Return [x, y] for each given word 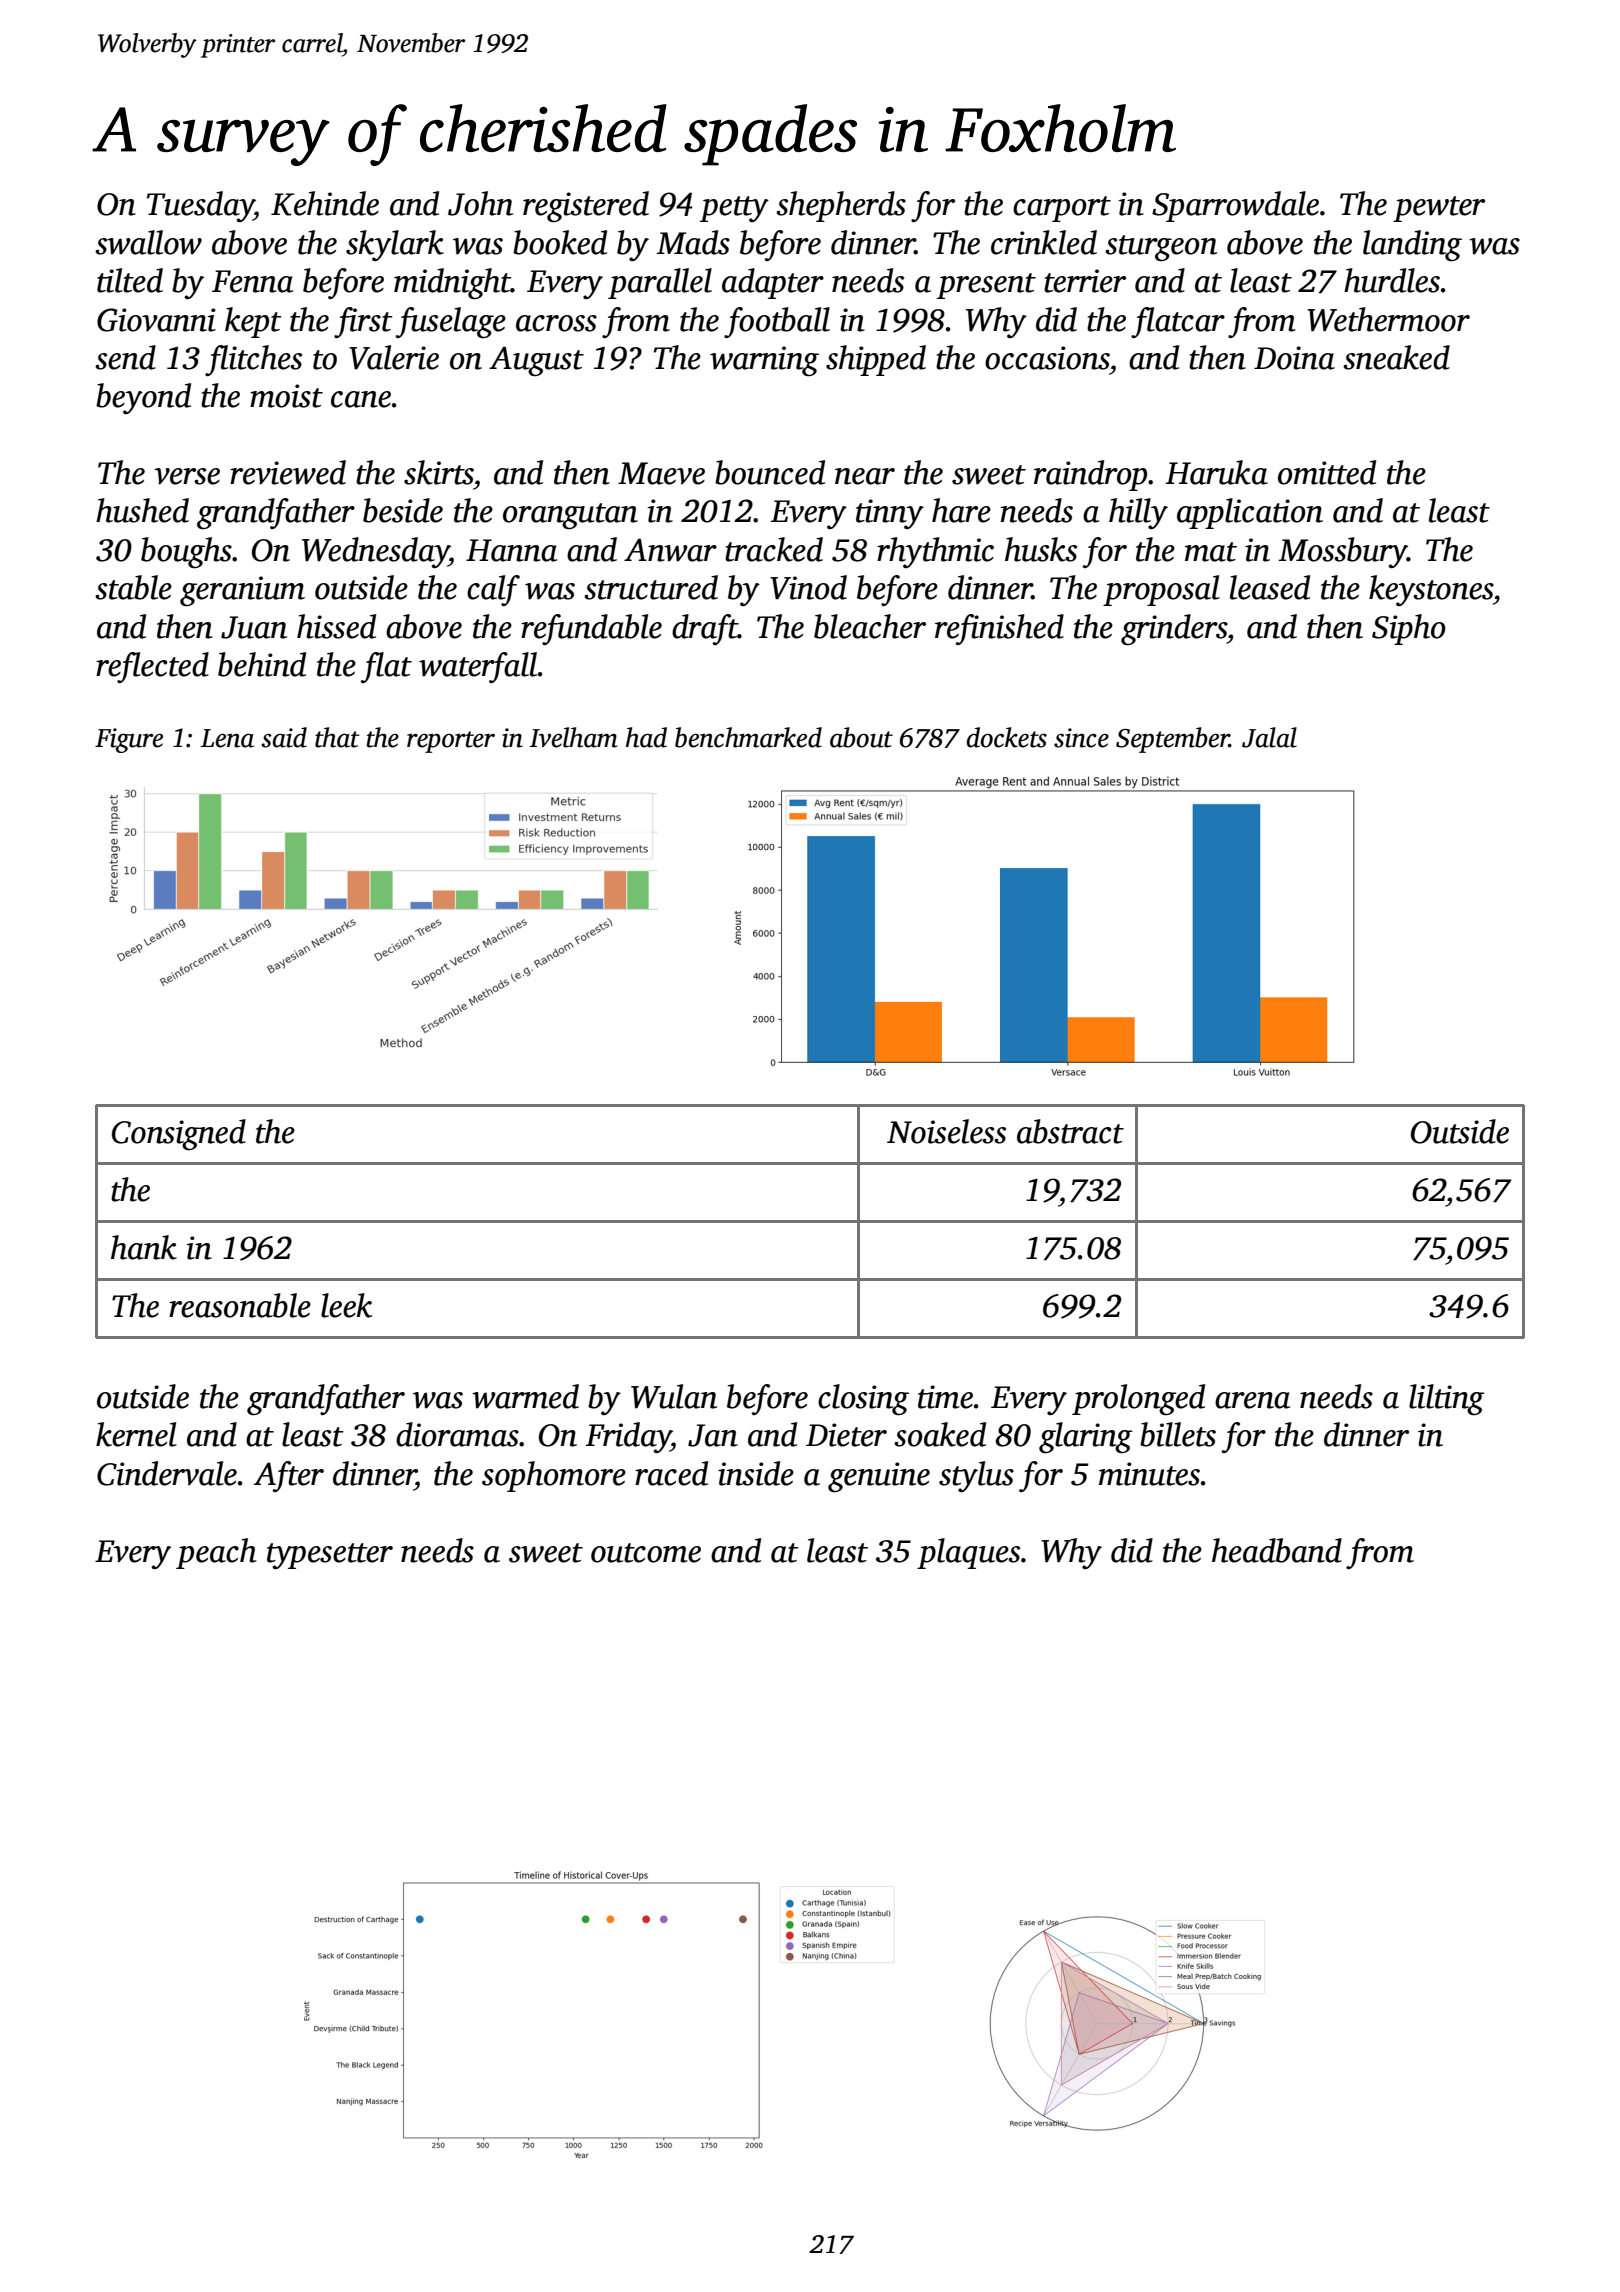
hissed [336, 626]
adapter [773, 283]
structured [651, 587]
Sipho [1409, 629]
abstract [1070, 1131]
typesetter [330, 1556]
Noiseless [946, 1131]
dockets [1007, 737]
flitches [253, 360]
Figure [129, 740]
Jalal [1269, 737]
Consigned [179, 1135]
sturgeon [1161, 248]
